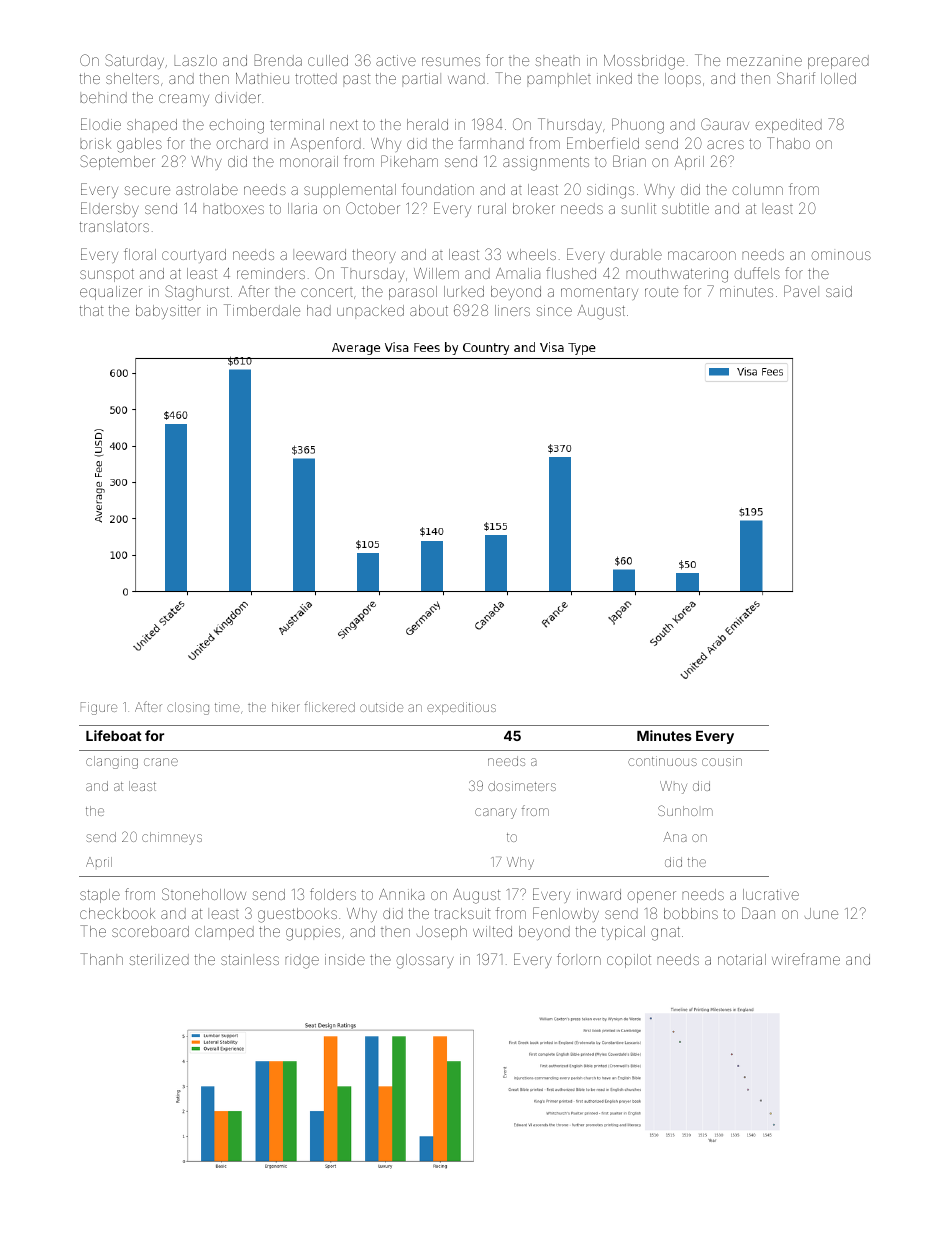  Describe the element at coordinates (638, 208) in the screenshot. I see `sunlit` at that location.
